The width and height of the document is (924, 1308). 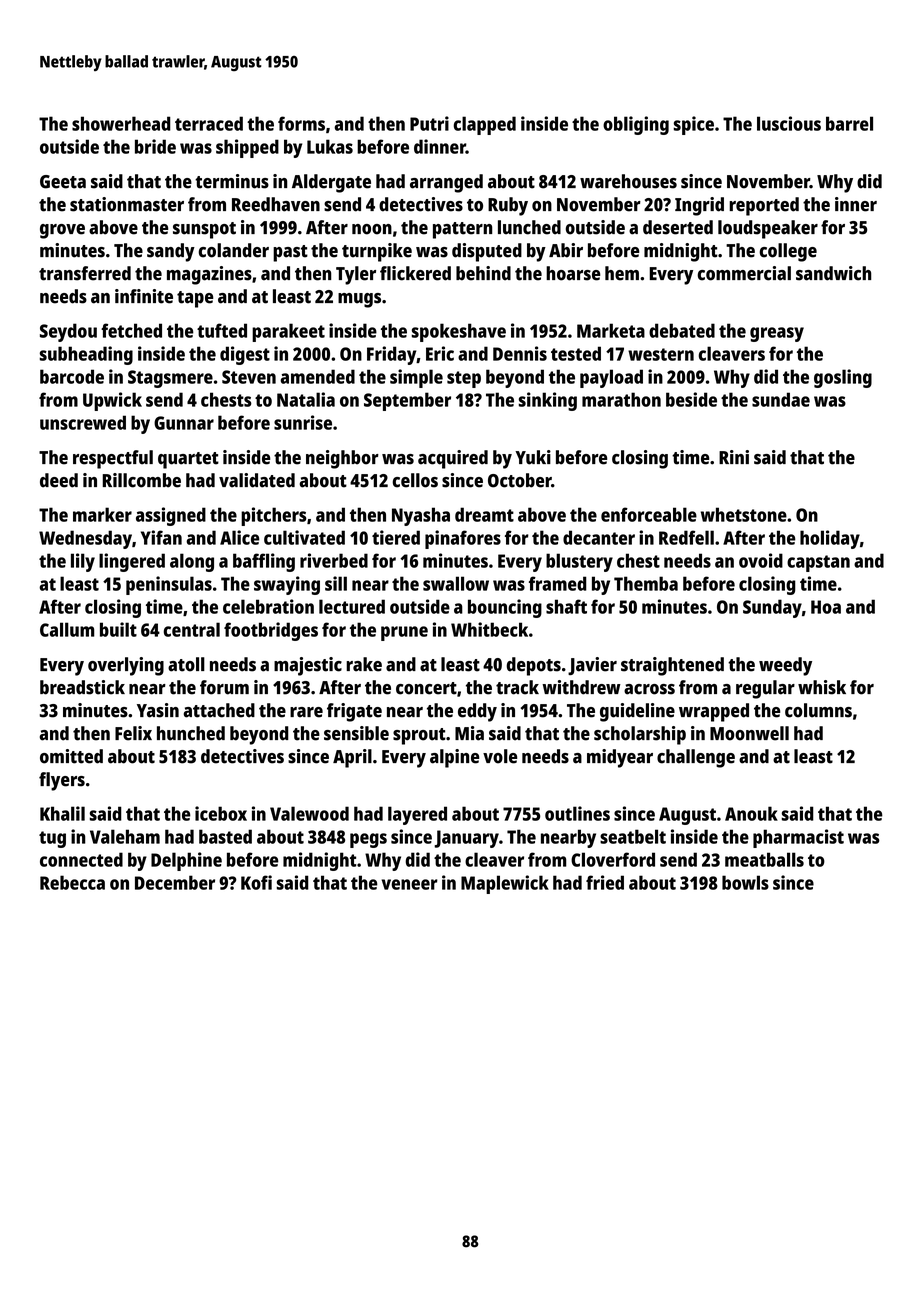 What do you see at coordinates (352, 758) in the document?
I see `April` at bounding box center [352, 758].
